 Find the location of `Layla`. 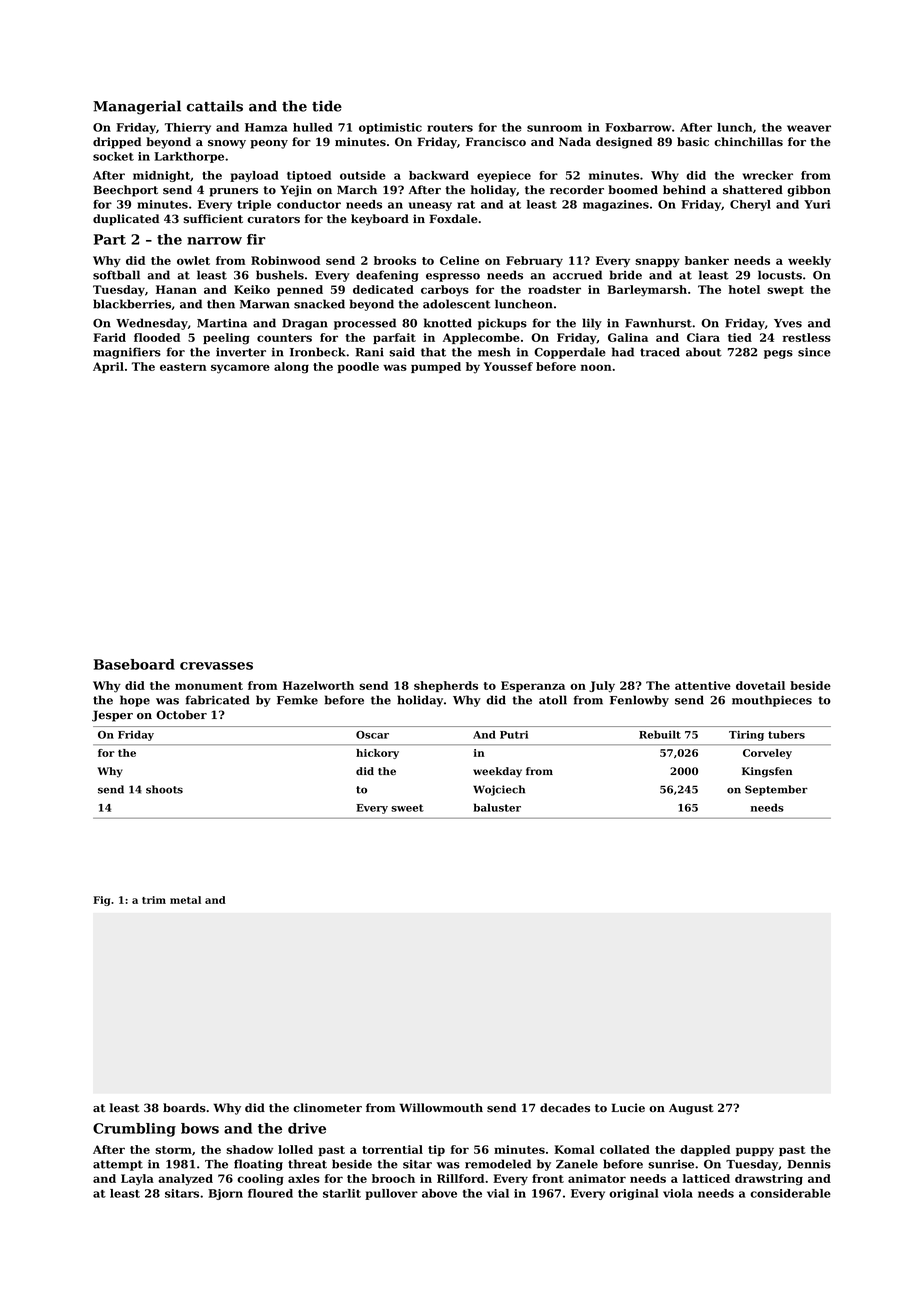

Layla is located at coordinates (137, 1180).
